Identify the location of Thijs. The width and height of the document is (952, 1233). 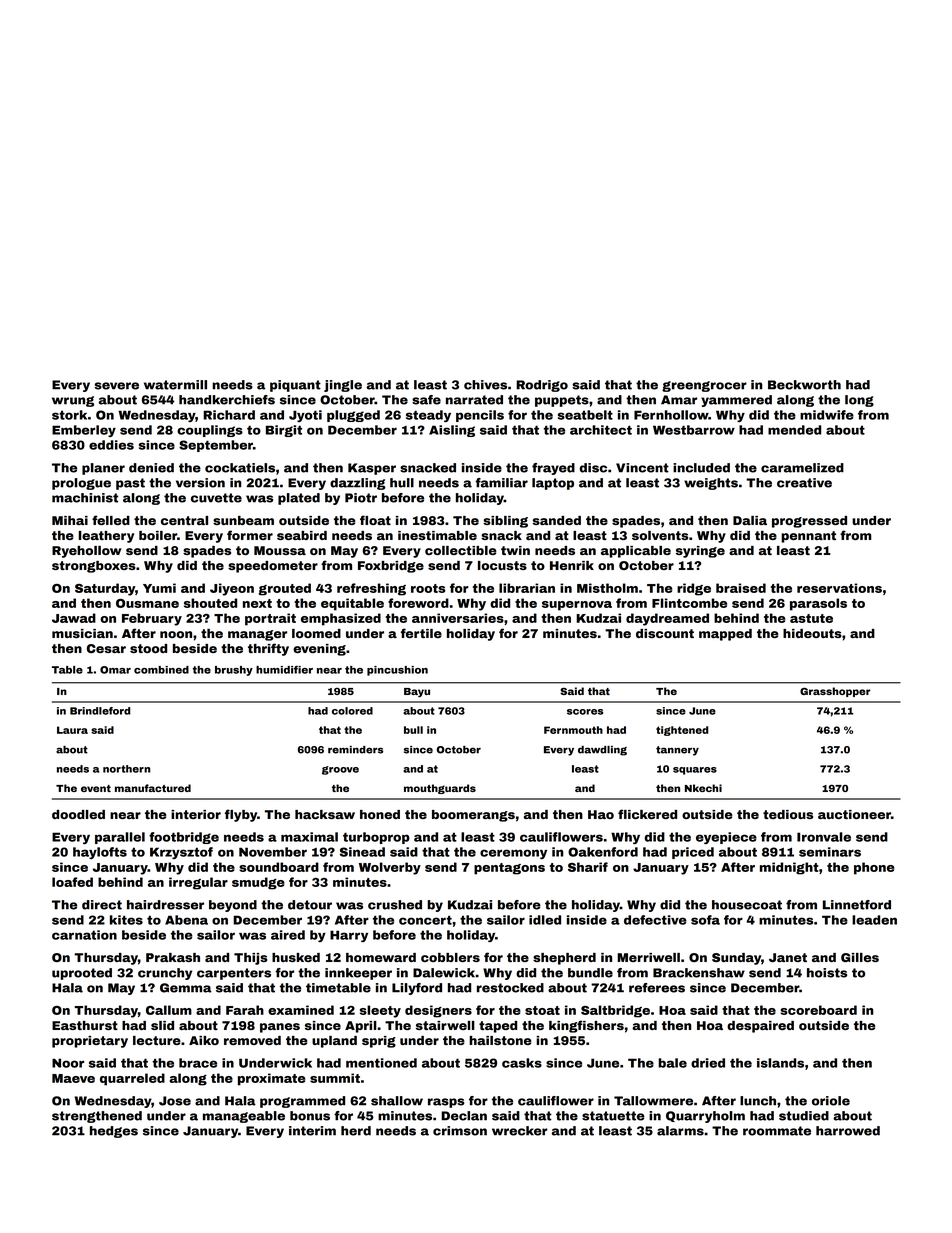
(251, 959).
